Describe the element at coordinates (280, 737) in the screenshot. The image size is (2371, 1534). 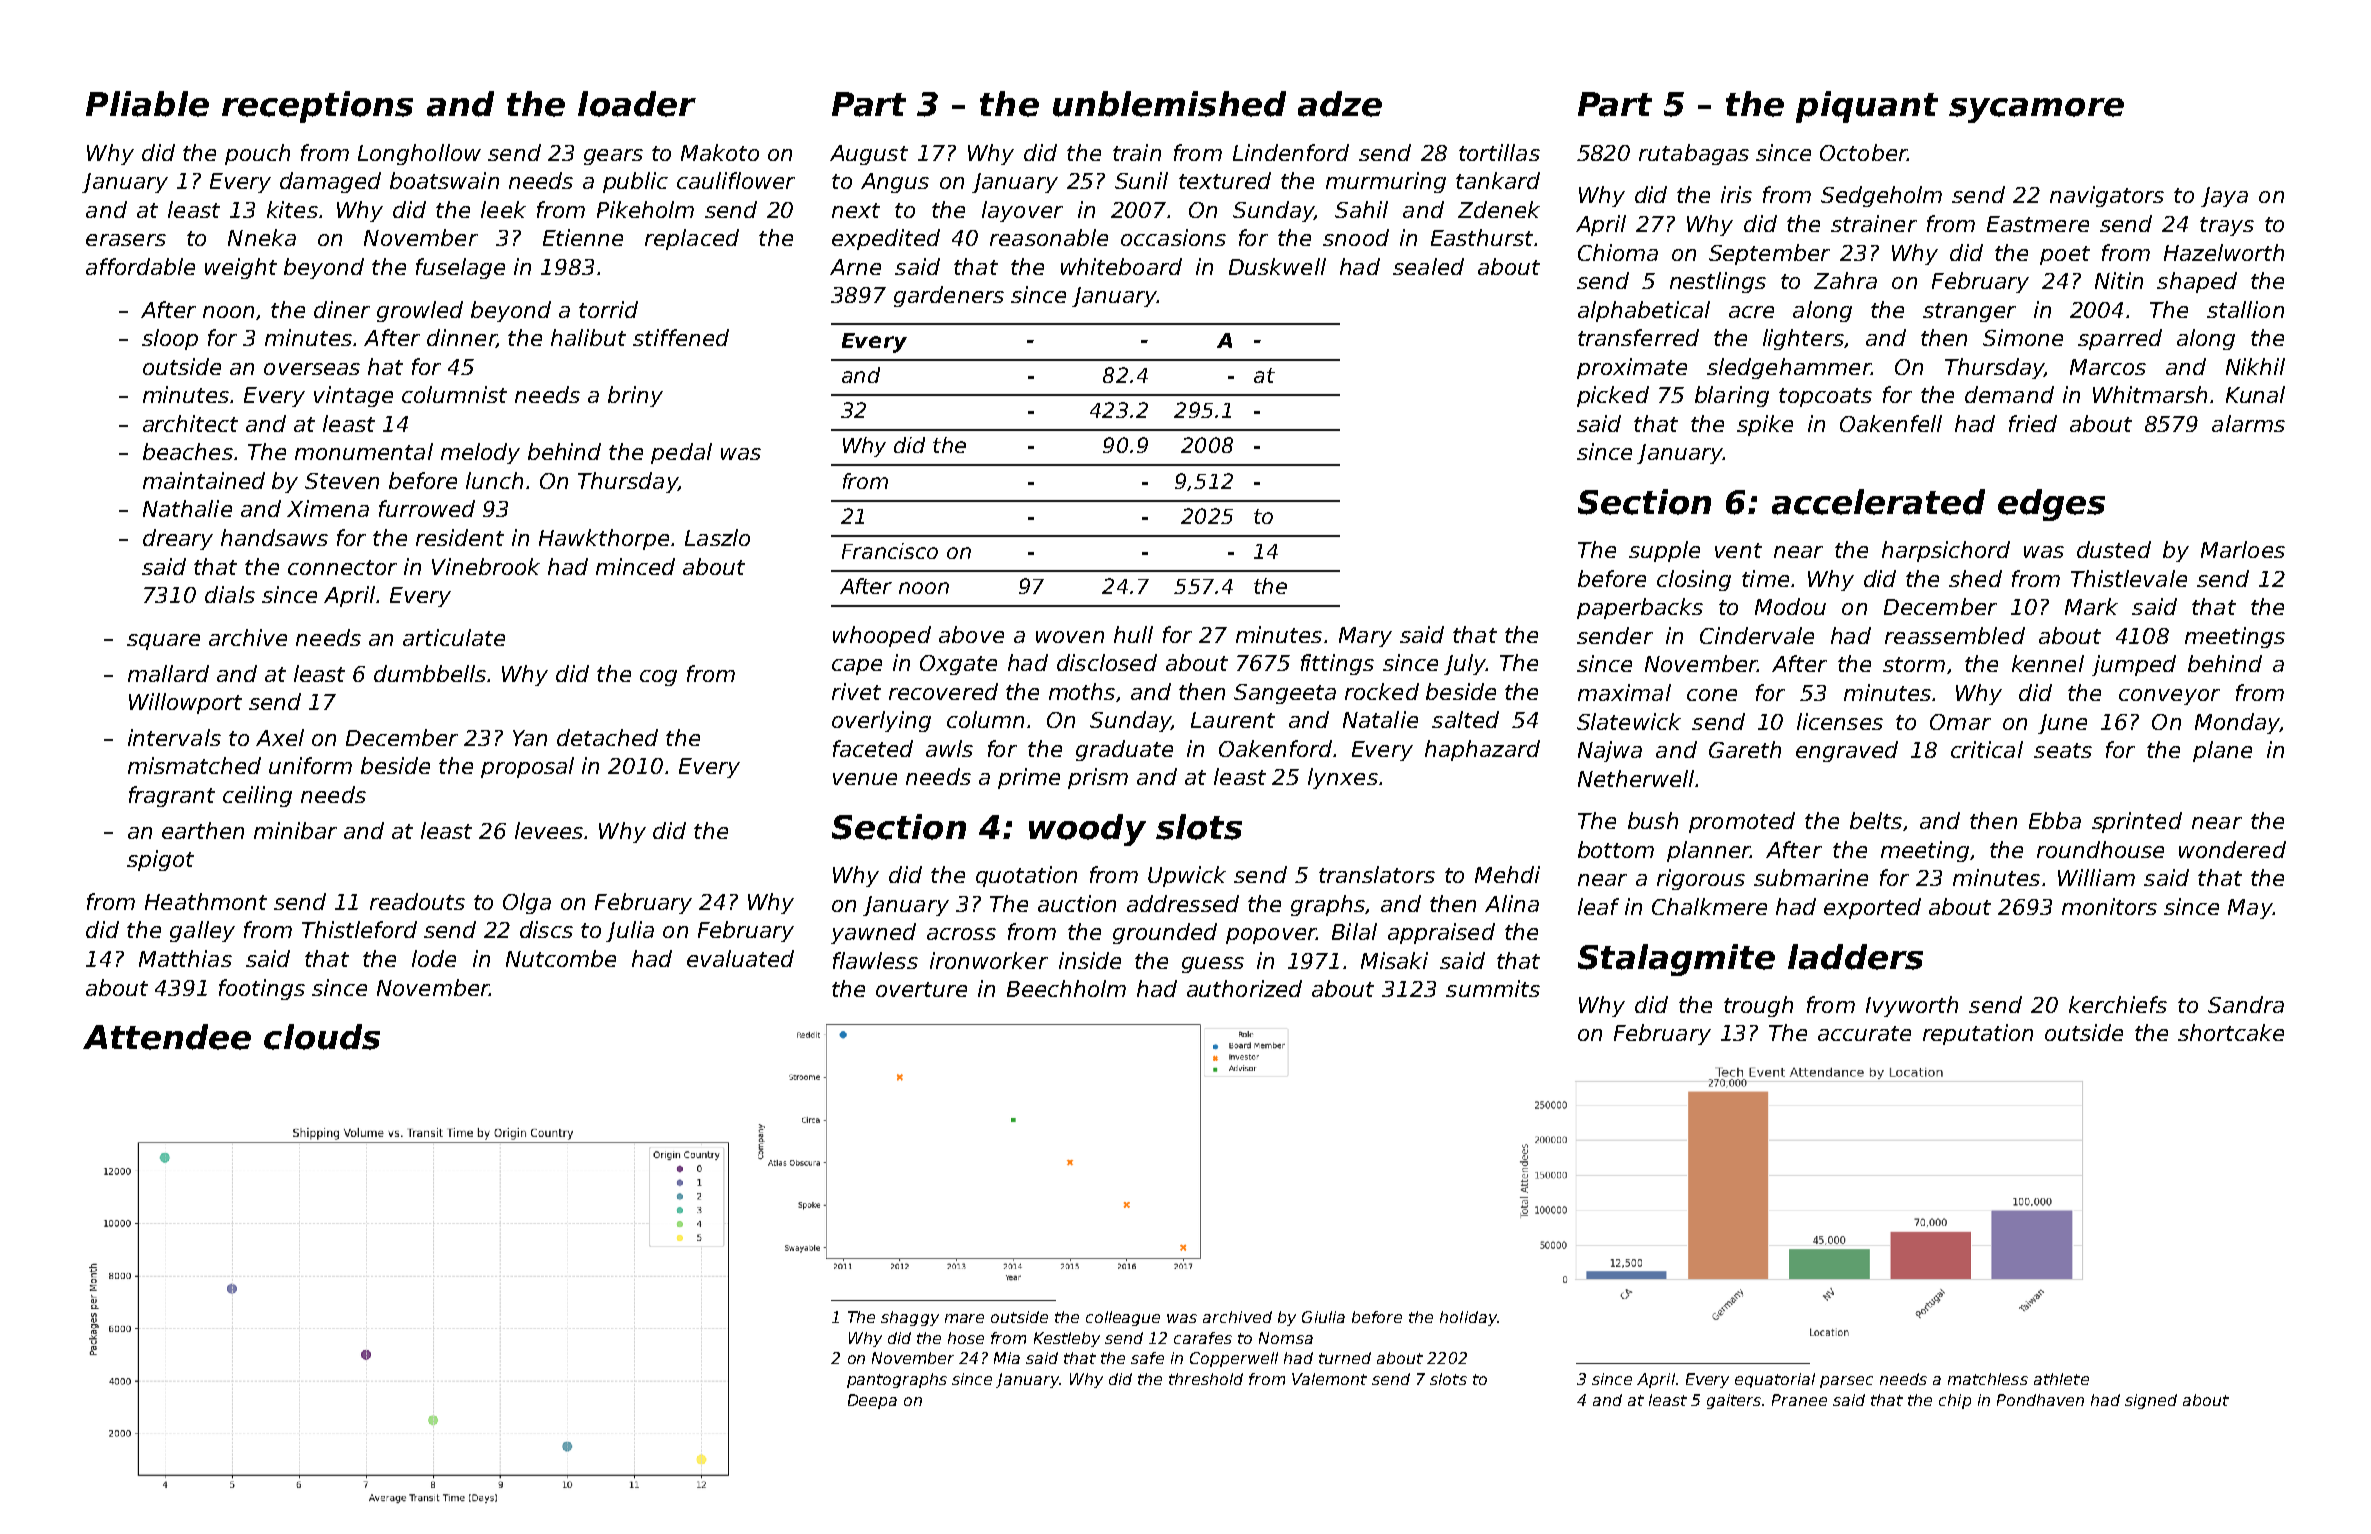
I see `Axel` at that location.
